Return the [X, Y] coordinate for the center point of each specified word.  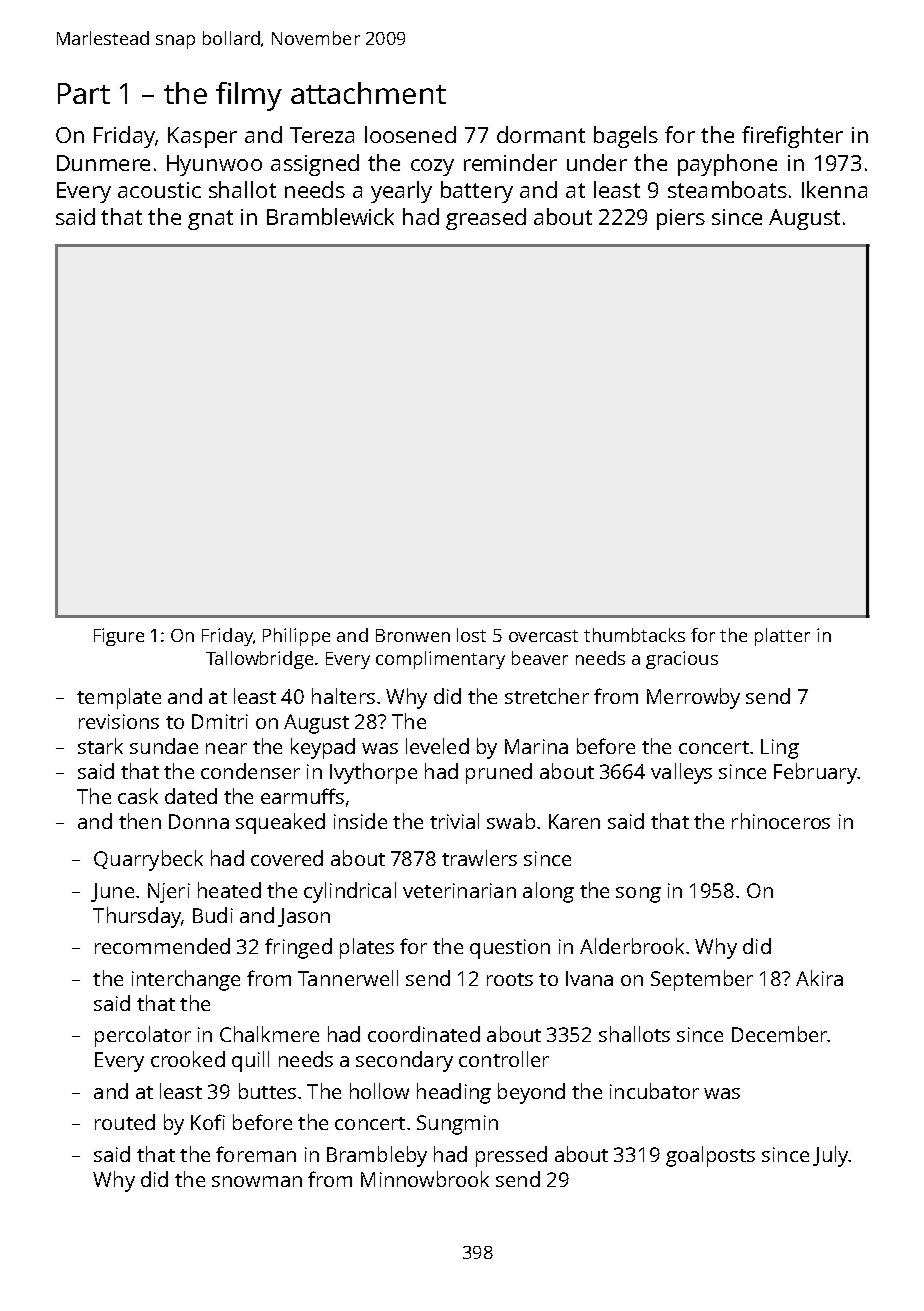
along [548, 892]
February [815, 773]
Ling [780, 749]
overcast [543, 636]
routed [125, 1122]
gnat [210, 220]
